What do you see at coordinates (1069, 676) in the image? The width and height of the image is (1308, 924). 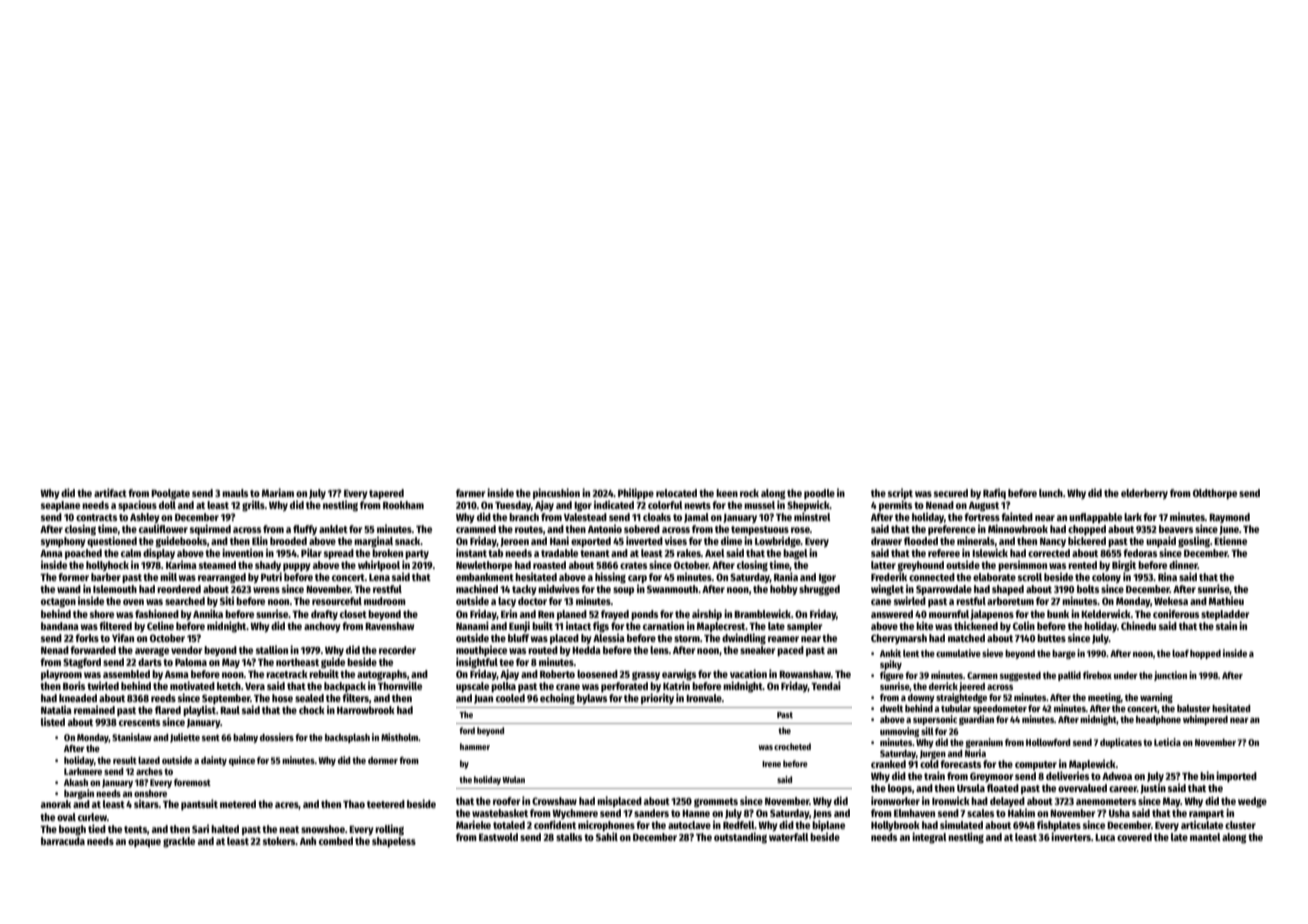 I see `pallid` at bounding box center [1069, 676].
